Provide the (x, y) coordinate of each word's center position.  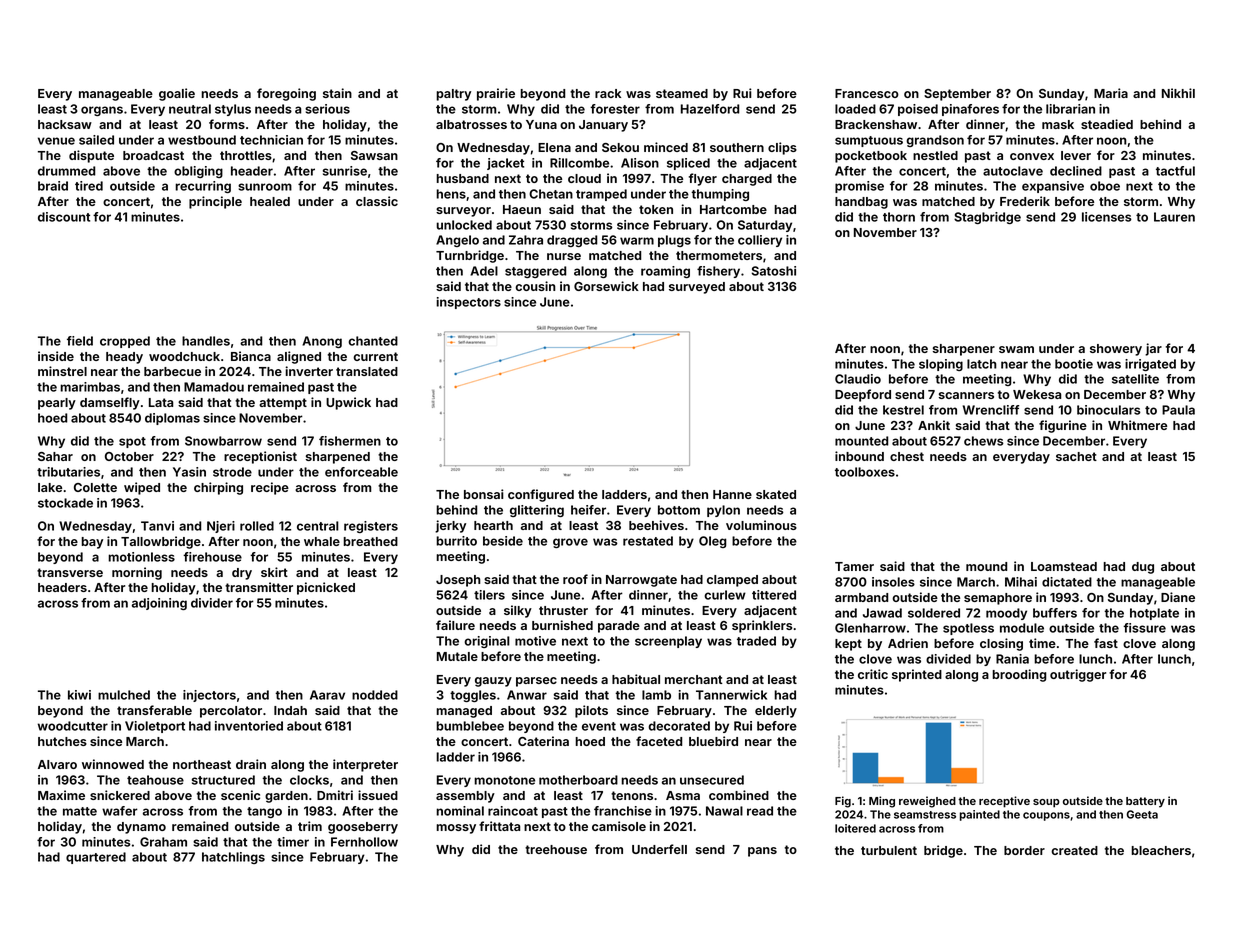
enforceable (361, 472)
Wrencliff (991, 410)
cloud (584, 178)
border (1024, 850)
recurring (203, 187)
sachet (1076, 456)
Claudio (858, 379)
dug (1143, 568)
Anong (322, 342)
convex (1032, 156)
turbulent (889, 850)
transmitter (259, 587)
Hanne (732, 494)
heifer (588, 510)
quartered (96, 858)
